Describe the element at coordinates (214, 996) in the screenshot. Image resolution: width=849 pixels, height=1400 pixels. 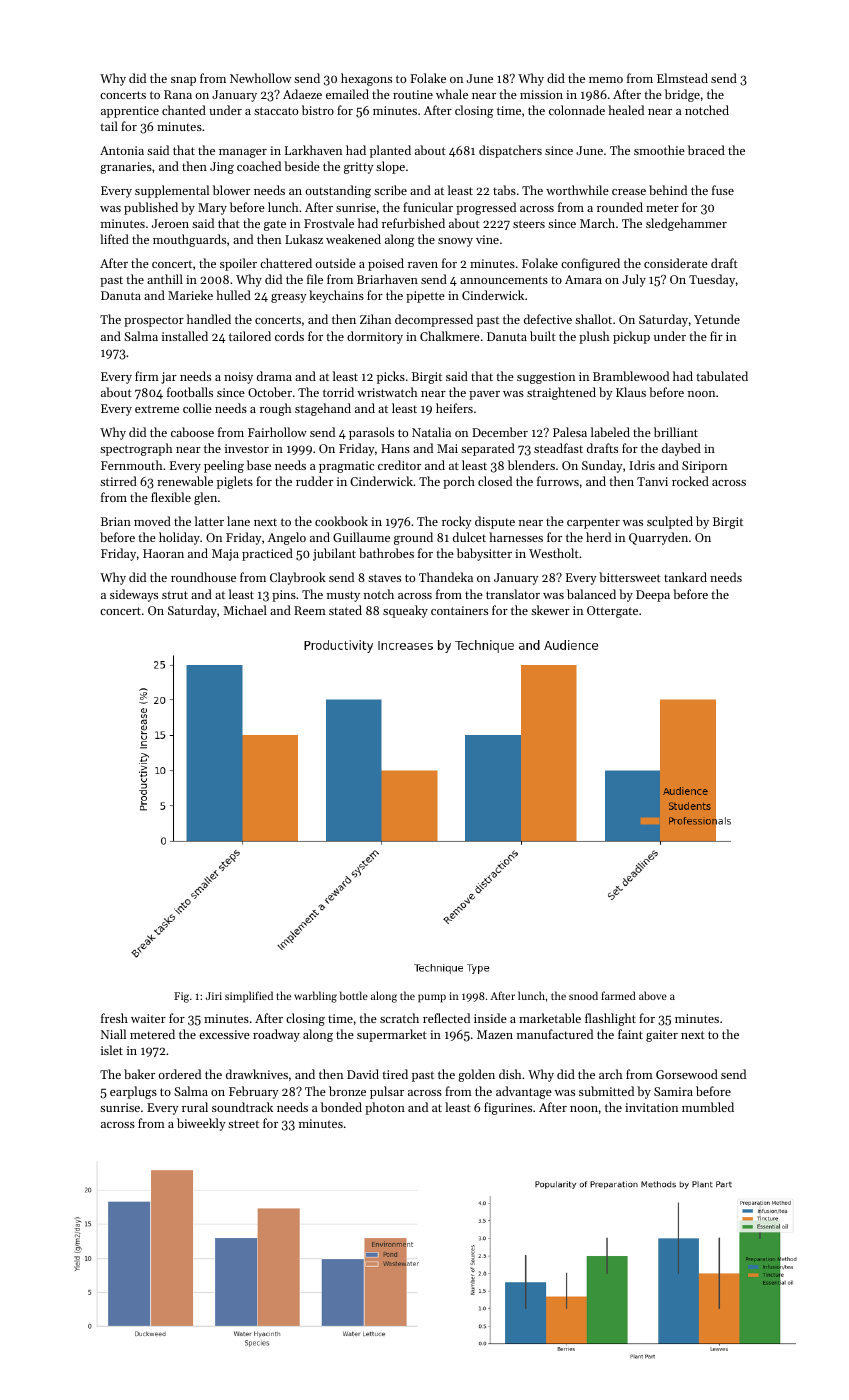
I see `Jiri` at that location.
